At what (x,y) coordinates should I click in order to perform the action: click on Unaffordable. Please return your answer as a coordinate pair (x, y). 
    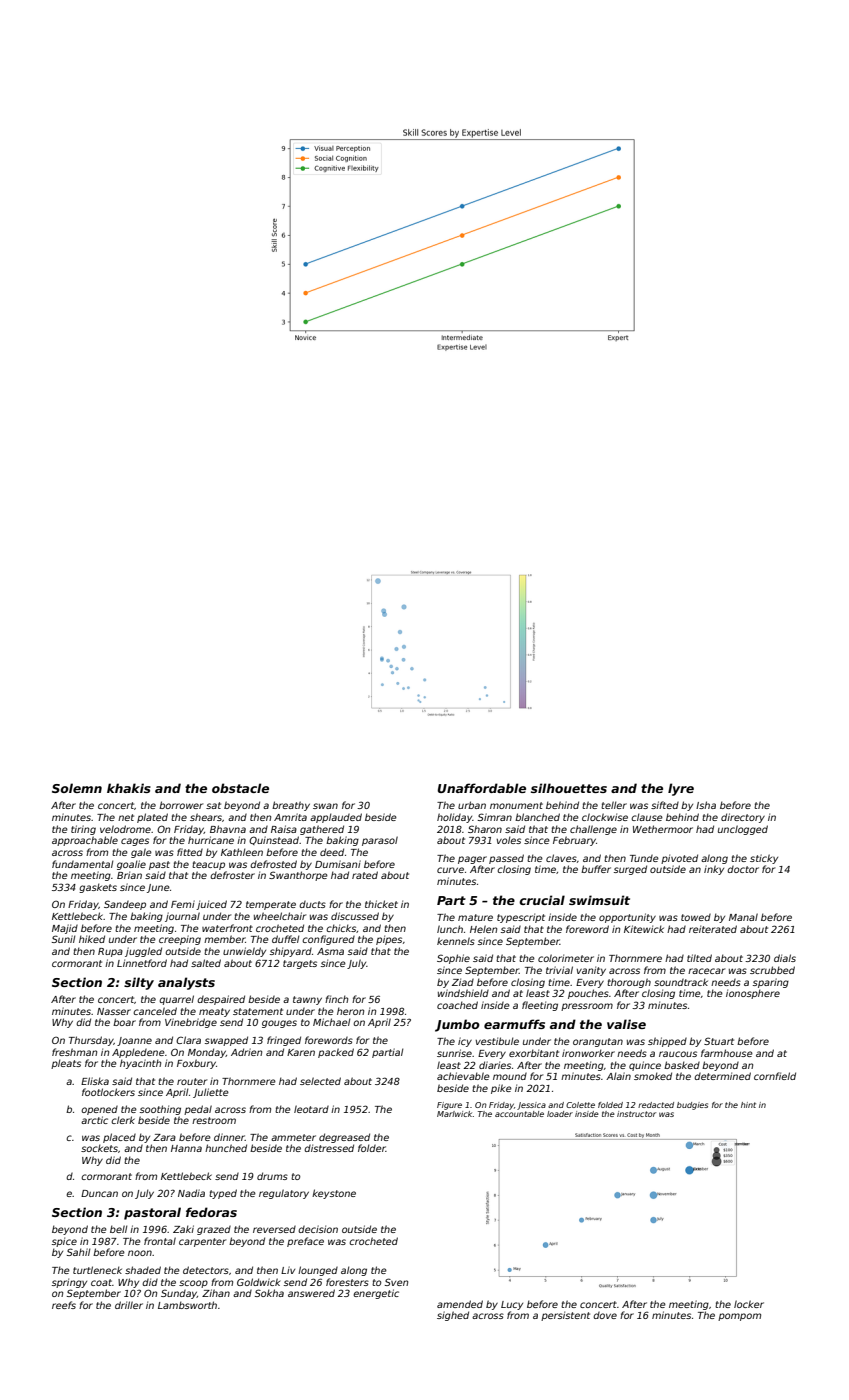
    Looking at the image, I should click on (481, 788).
